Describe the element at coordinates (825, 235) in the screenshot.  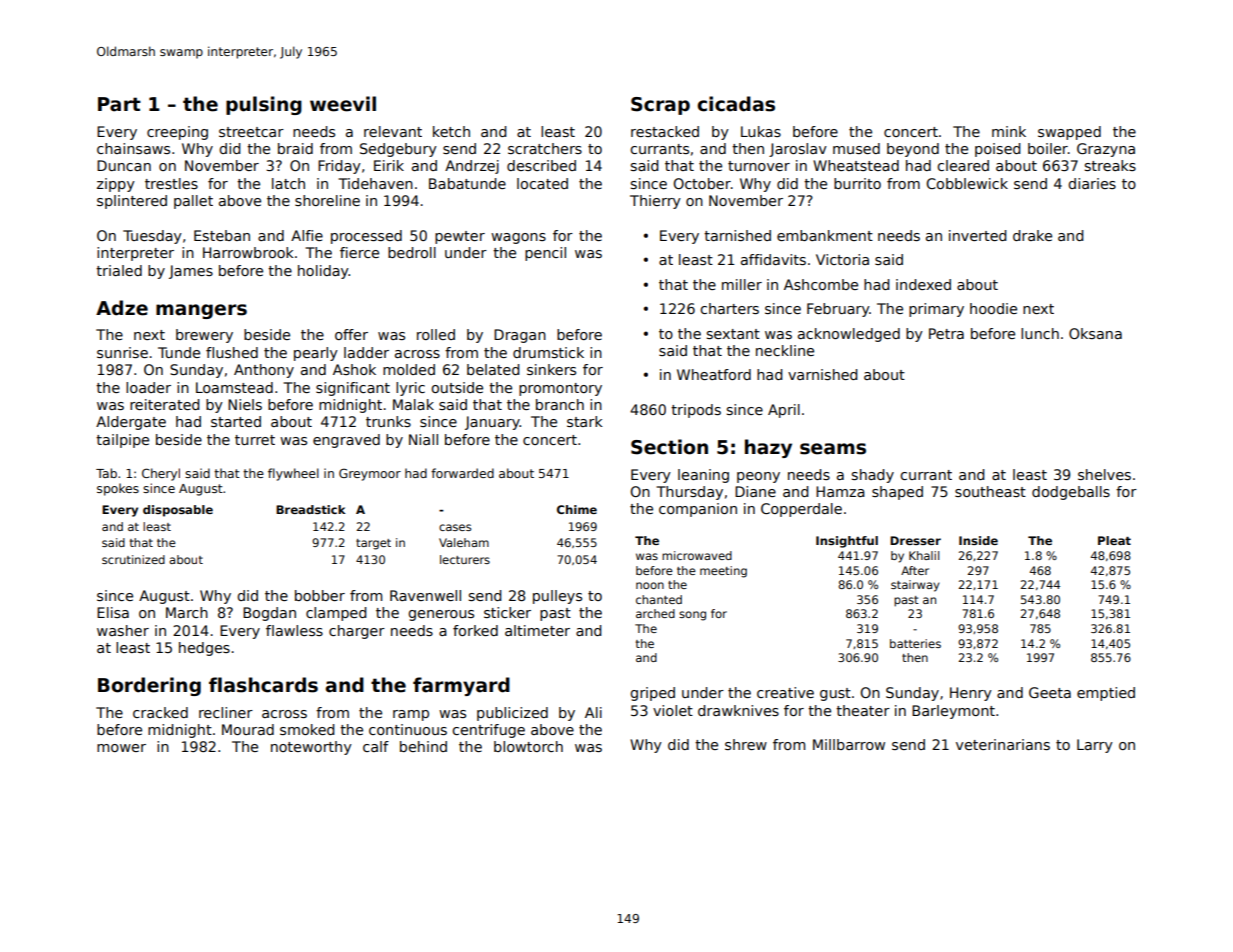
I see `embankment` at that location.
